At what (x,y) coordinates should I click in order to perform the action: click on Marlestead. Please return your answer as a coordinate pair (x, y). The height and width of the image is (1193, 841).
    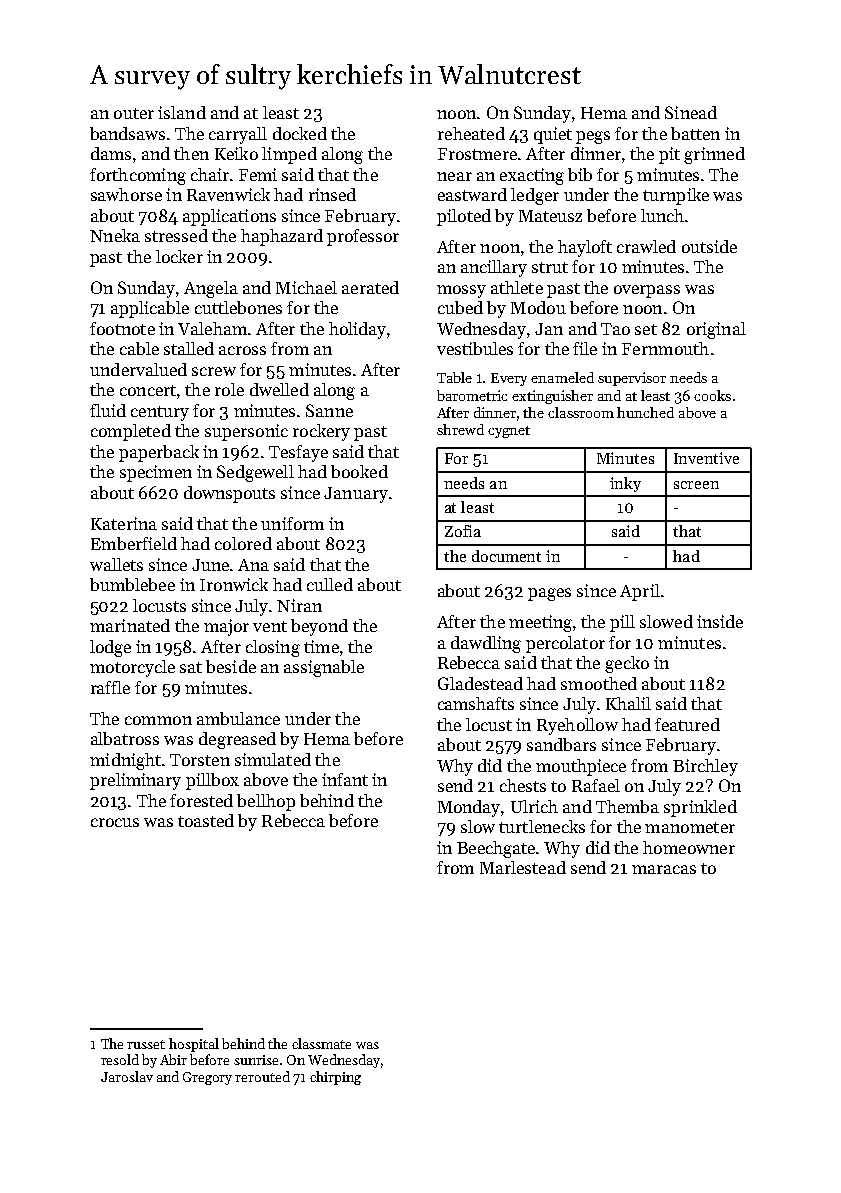
    Looking at the image, I should click on (523, 867).
